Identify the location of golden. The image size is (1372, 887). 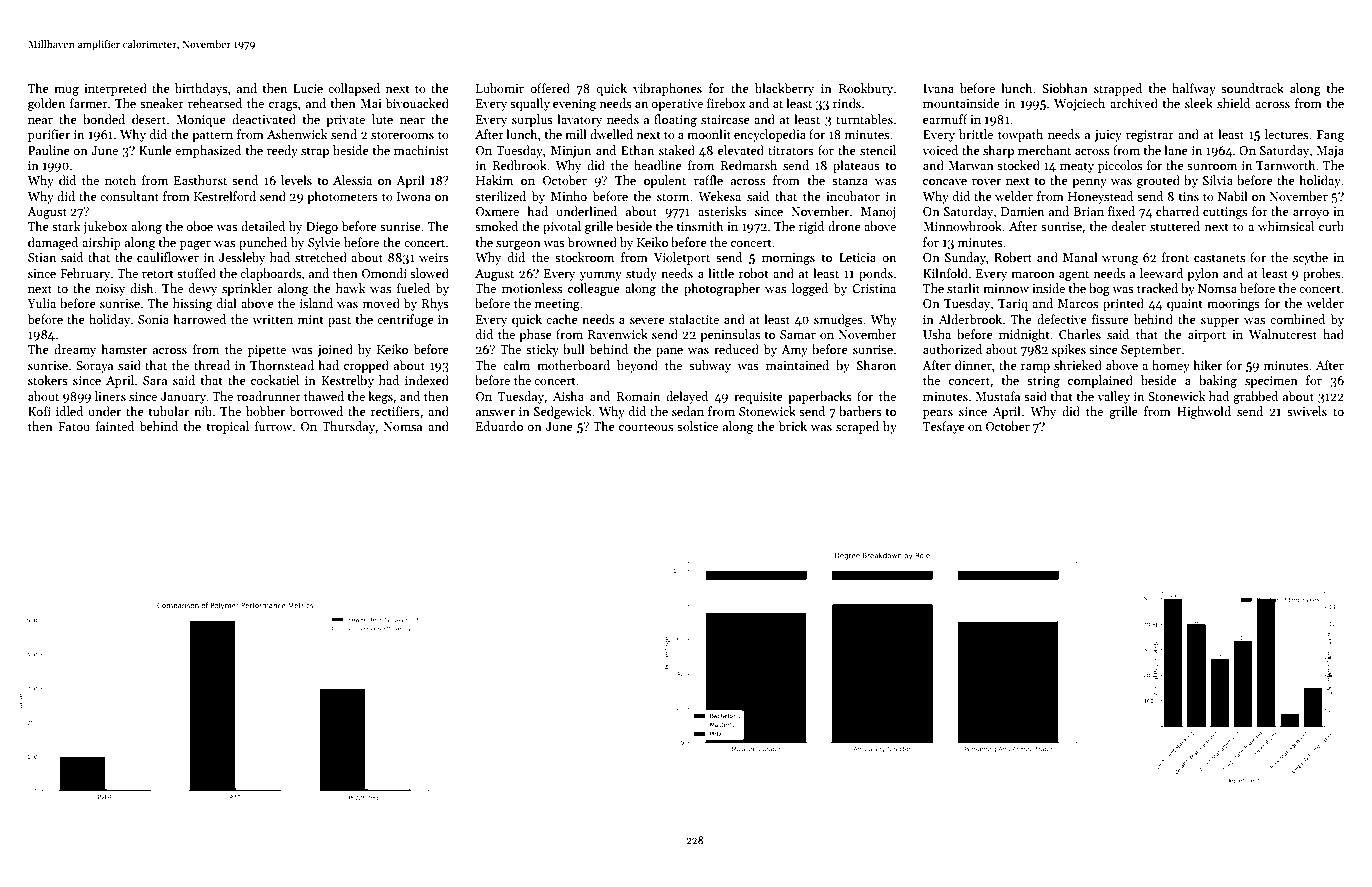
(46, 104).
